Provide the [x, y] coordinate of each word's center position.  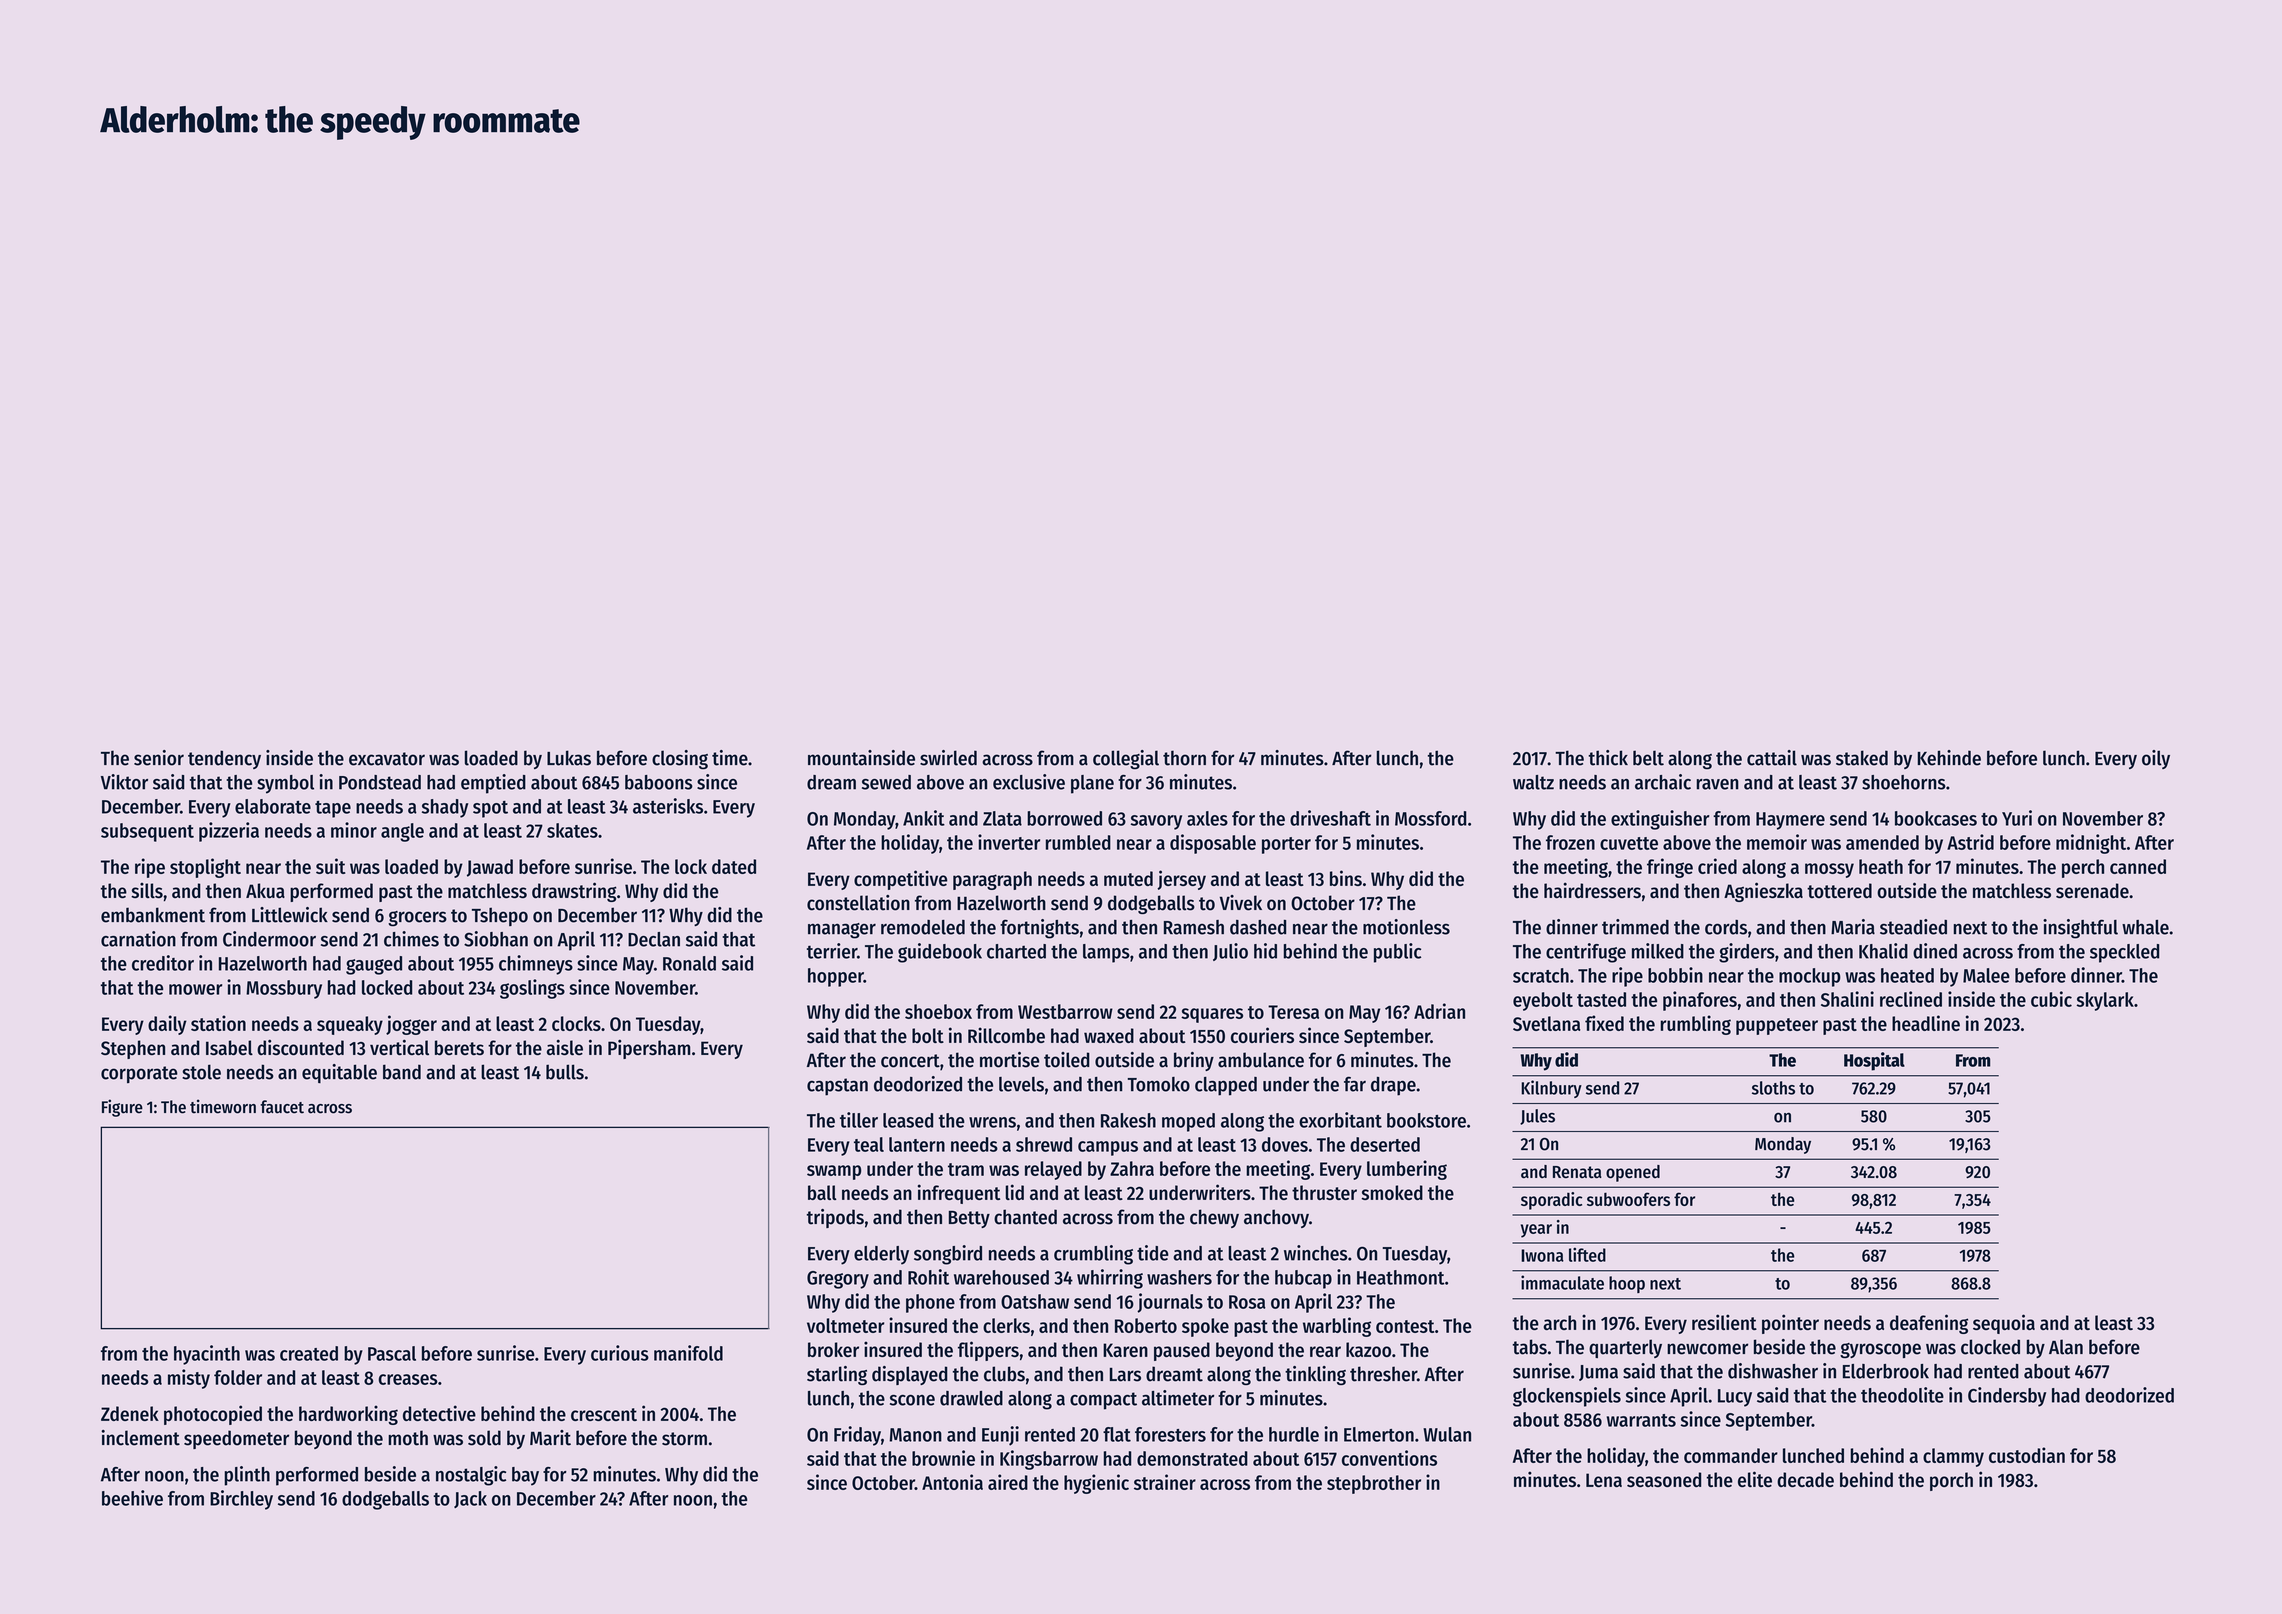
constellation [858, 903]
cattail [1772, 758]
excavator [387, 759]
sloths [1773, 1088]
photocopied [213, 1415]
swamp [834, 1172]
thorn [1184, 758]
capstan [837, 1087]
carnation [138, 939]
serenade [2092, 890]
